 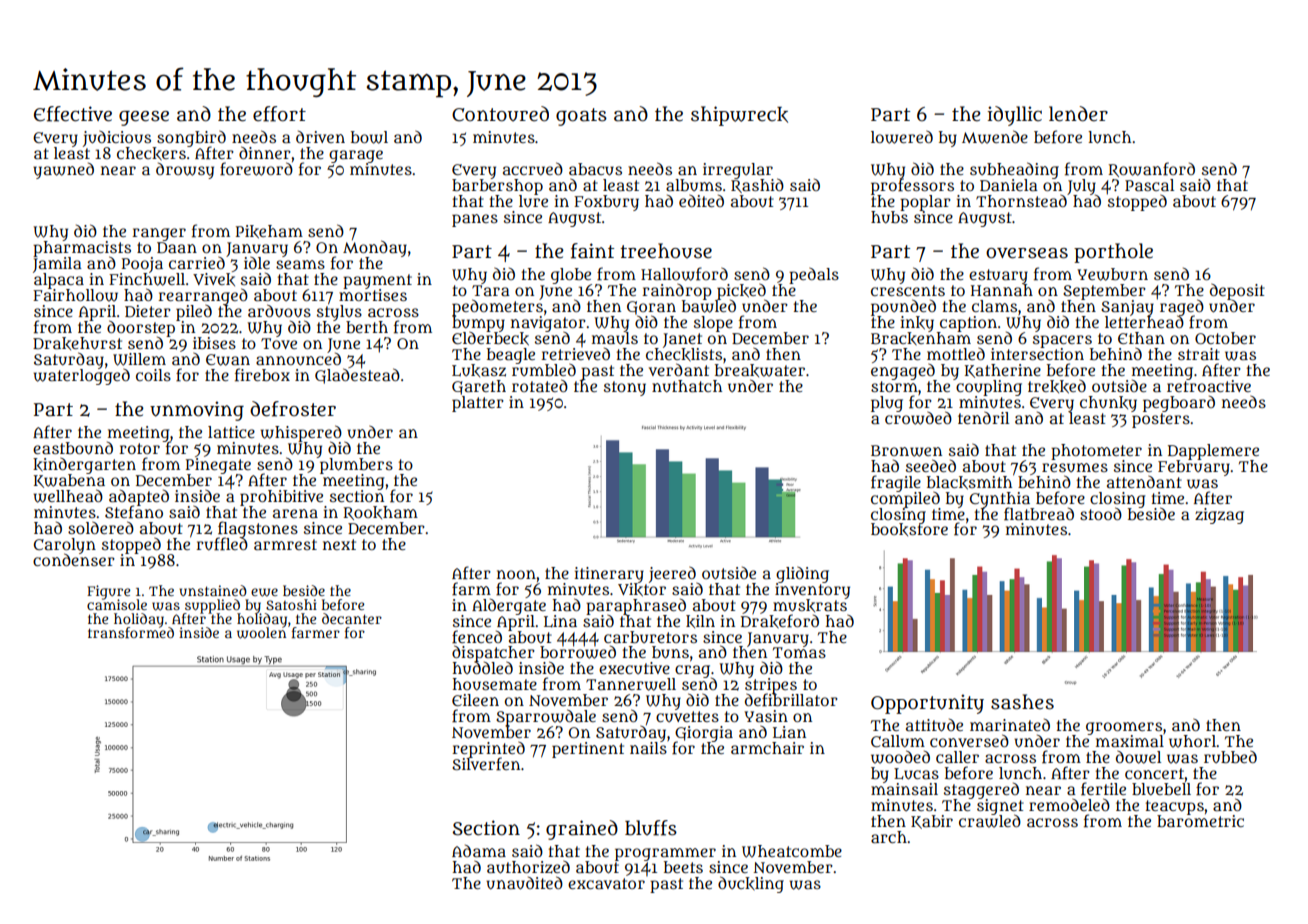 I want to click on transformed, so click(x=131, y=633).
